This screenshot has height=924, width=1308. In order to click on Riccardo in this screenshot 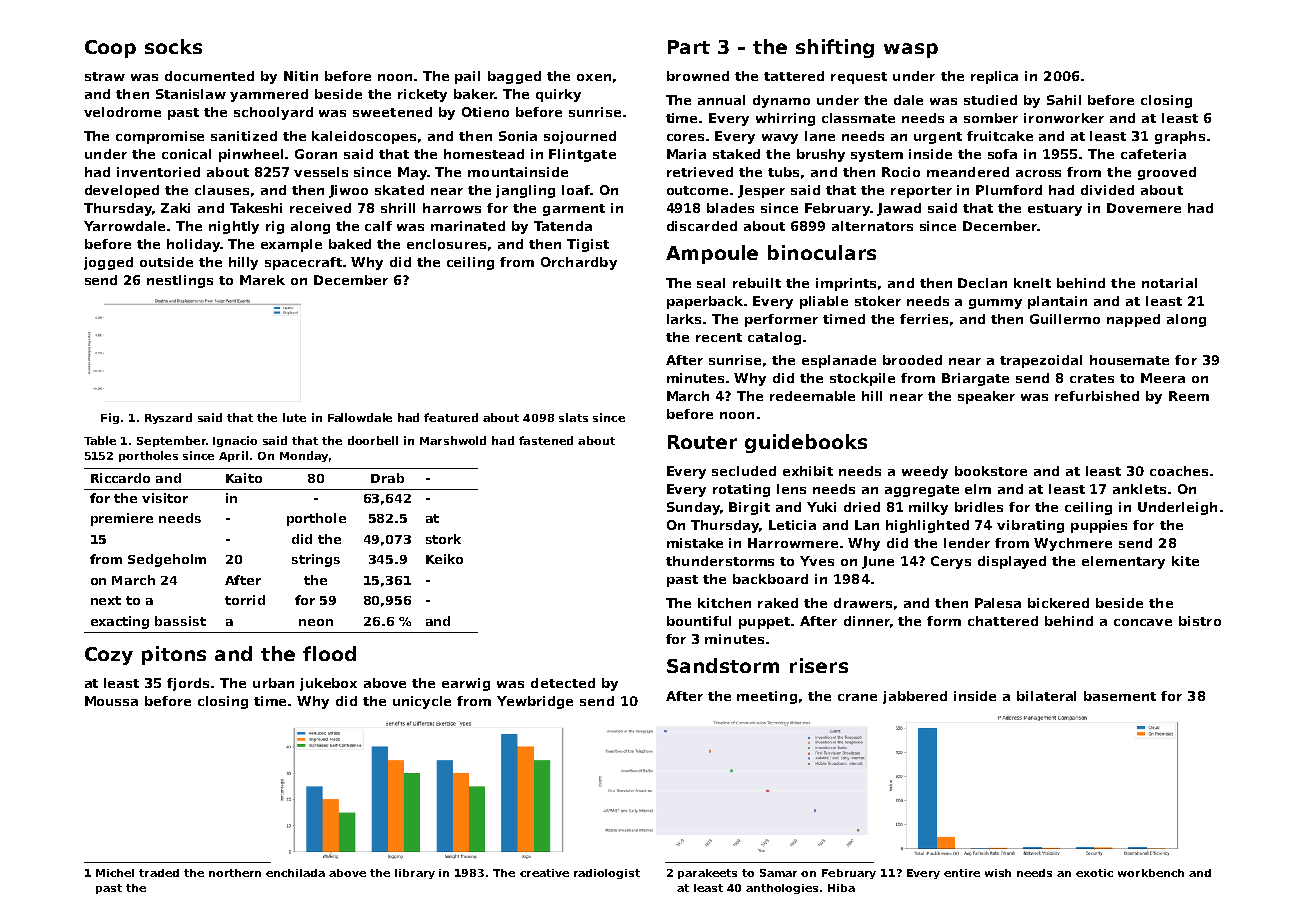, I will do `click(120, 478)`.
